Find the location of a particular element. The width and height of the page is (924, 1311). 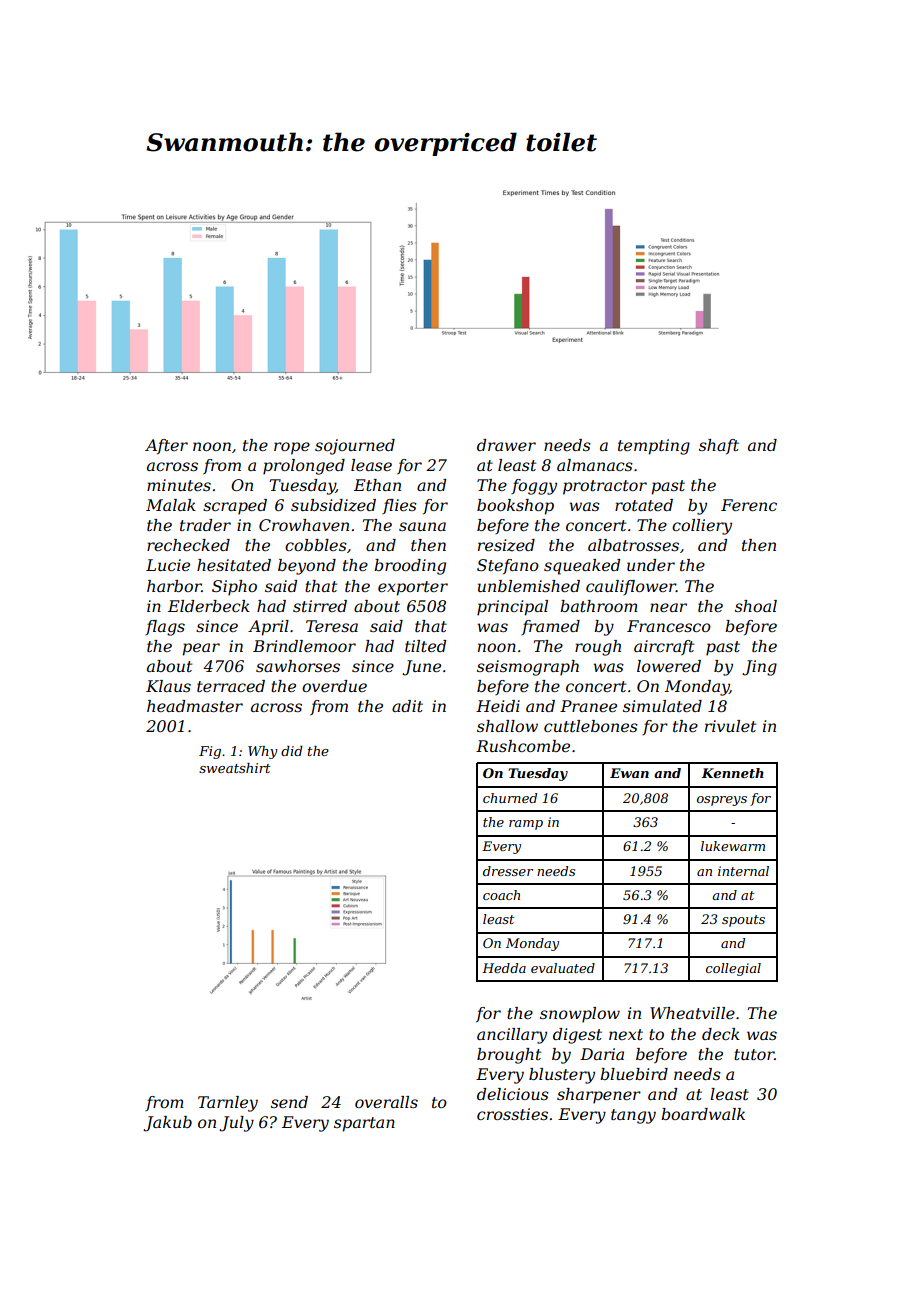

next is located at coordinates (626, 1034).
